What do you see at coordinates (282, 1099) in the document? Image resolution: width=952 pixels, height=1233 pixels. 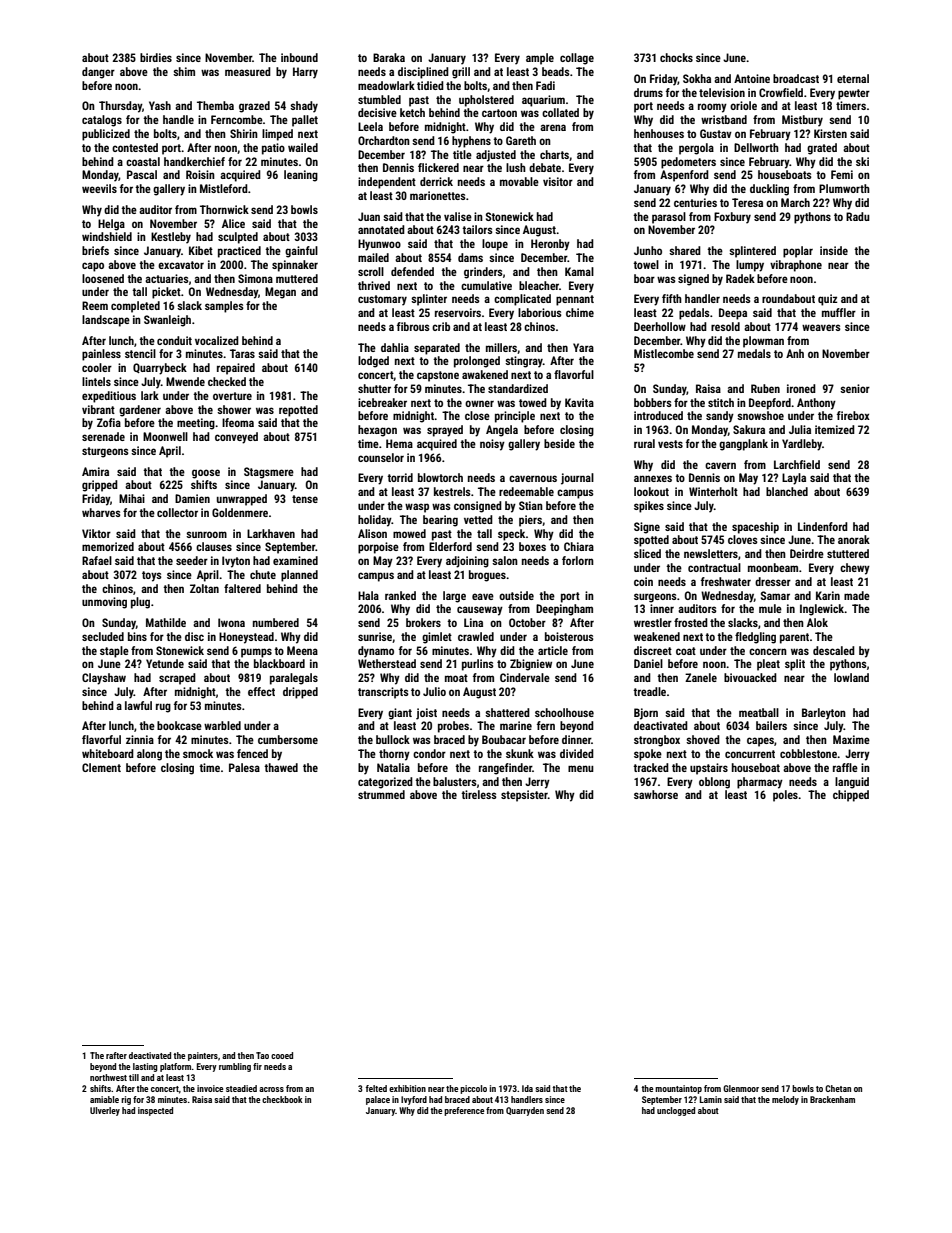 I see `checkbook` at bounding box center [282, 1099].
